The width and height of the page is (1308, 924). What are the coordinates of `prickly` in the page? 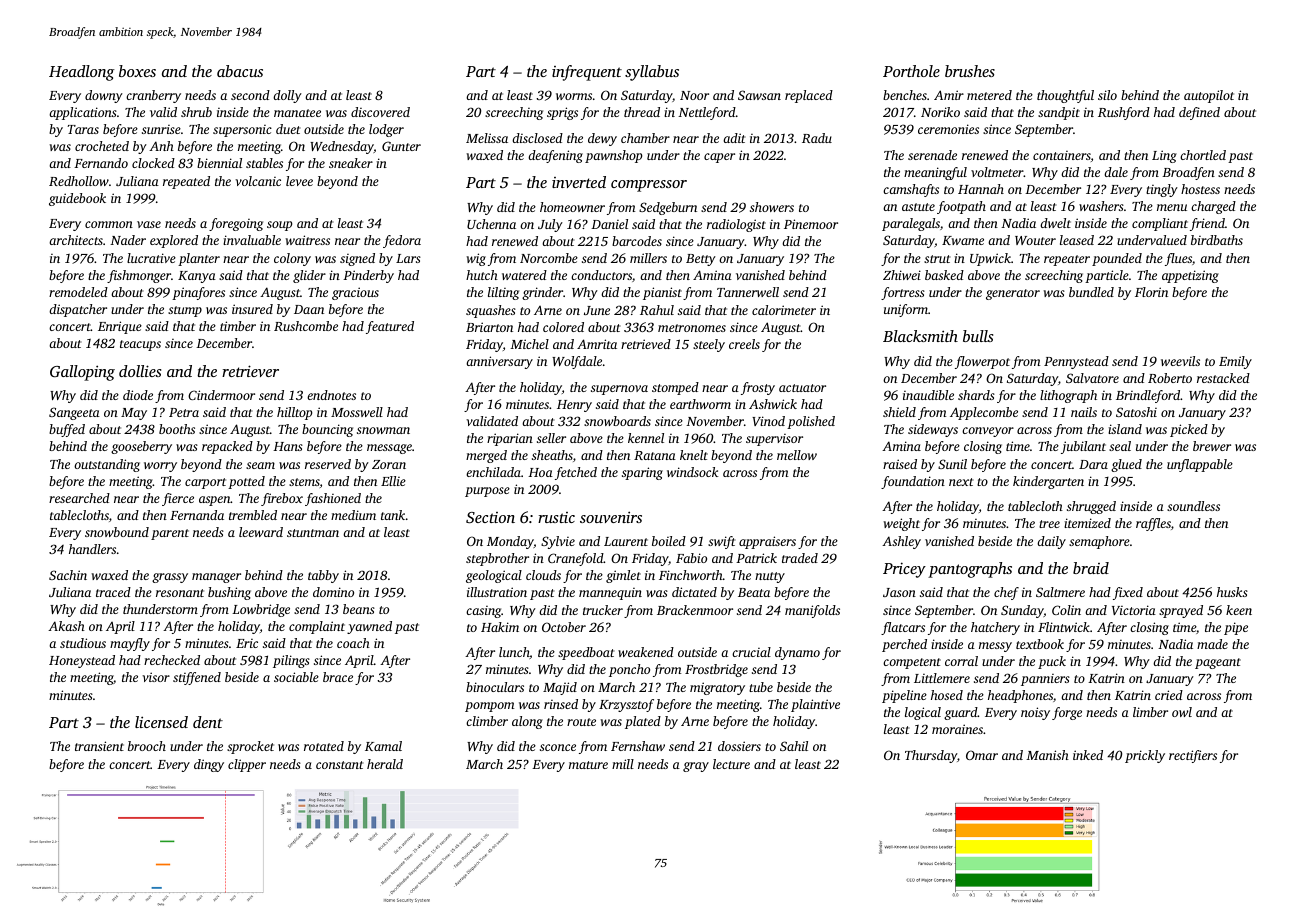 It's located at (1145, 756).
